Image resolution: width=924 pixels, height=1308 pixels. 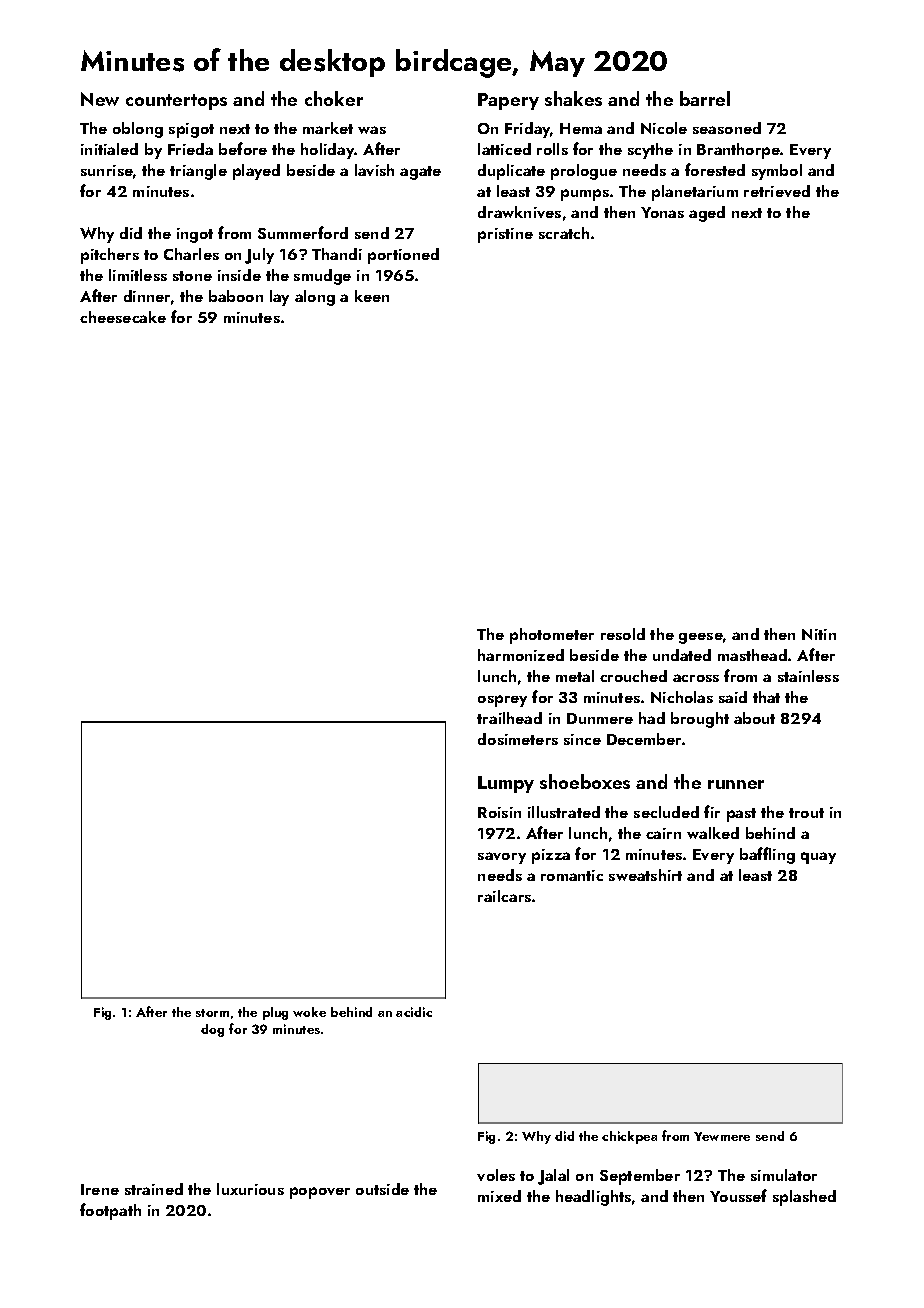 I want to click on barrel, so click(x=705, y=98).
